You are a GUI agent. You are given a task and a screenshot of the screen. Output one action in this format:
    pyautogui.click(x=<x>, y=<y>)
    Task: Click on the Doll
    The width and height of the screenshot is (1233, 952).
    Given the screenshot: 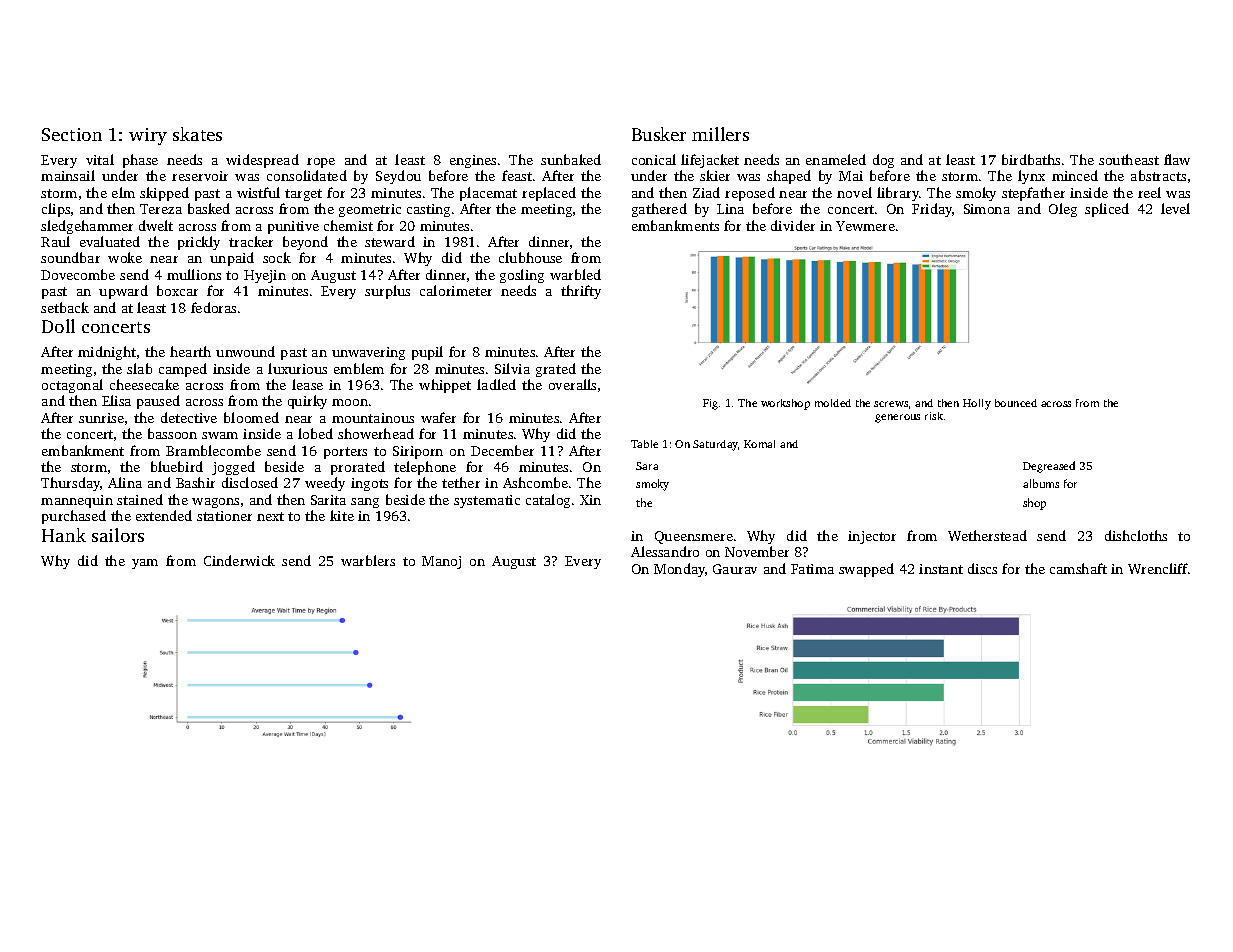 What is the action you would take?
    pyautogui.click(x=58, y=326)
